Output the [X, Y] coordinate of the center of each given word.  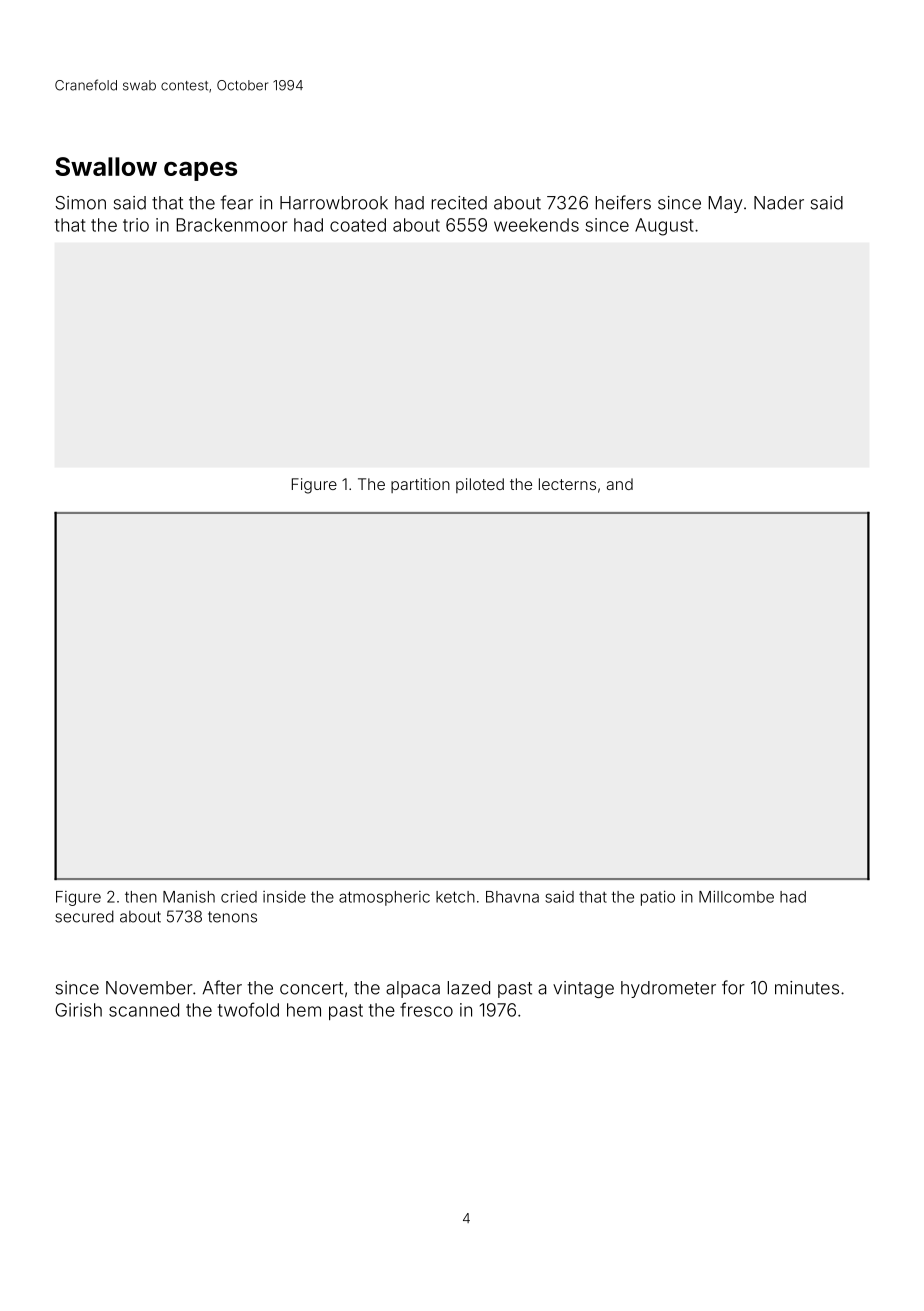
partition [420, 485]
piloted [480, 485]
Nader [779, 203]
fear [237, 202]
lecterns [567, 484]
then [141, 897]
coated [358, 225]
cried [239, 897]
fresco [426, 1009]
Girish [78, 1010]
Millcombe [736, 896]
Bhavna [512, 897]
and [620, 484]
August [664, 227]
